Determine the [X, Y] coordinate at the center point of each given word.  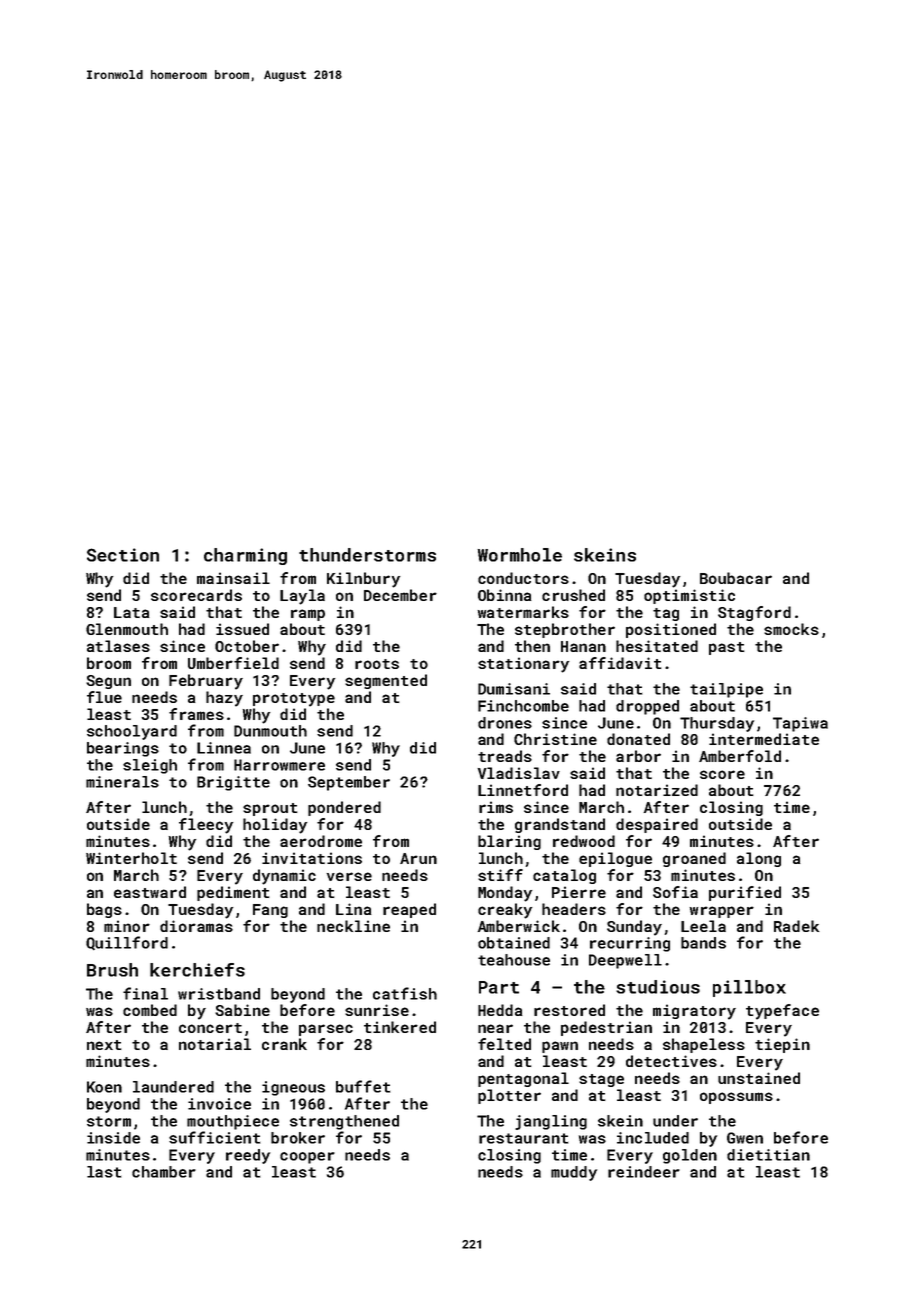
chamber [164, 1172]
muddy [574, 1173]
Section [123, 555]
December [400, 595]
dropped [647, 707]
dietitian [768, 1155]
